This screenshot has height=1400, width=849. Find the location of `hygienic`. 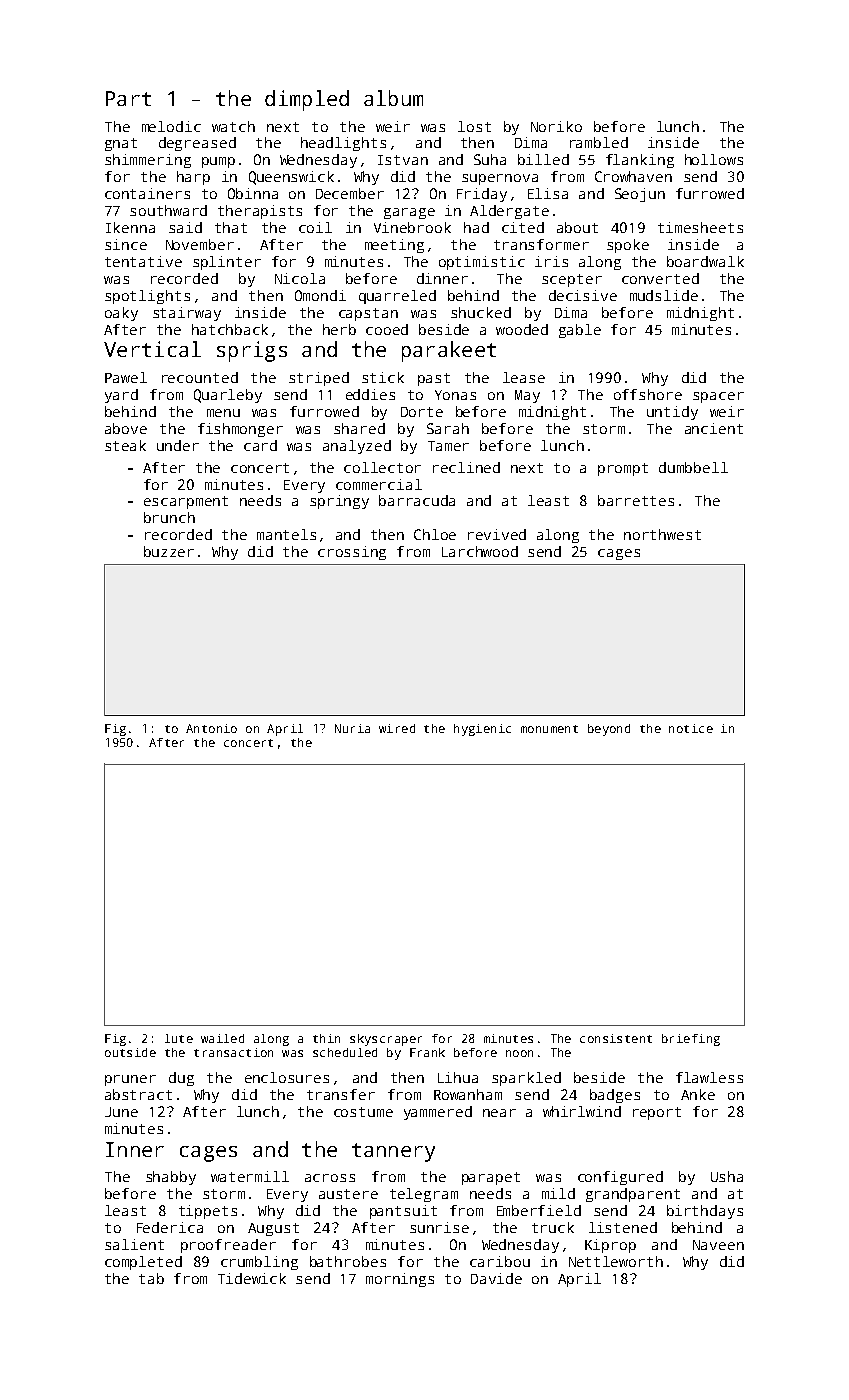

hygienic is located at coordinates (482, 730).
